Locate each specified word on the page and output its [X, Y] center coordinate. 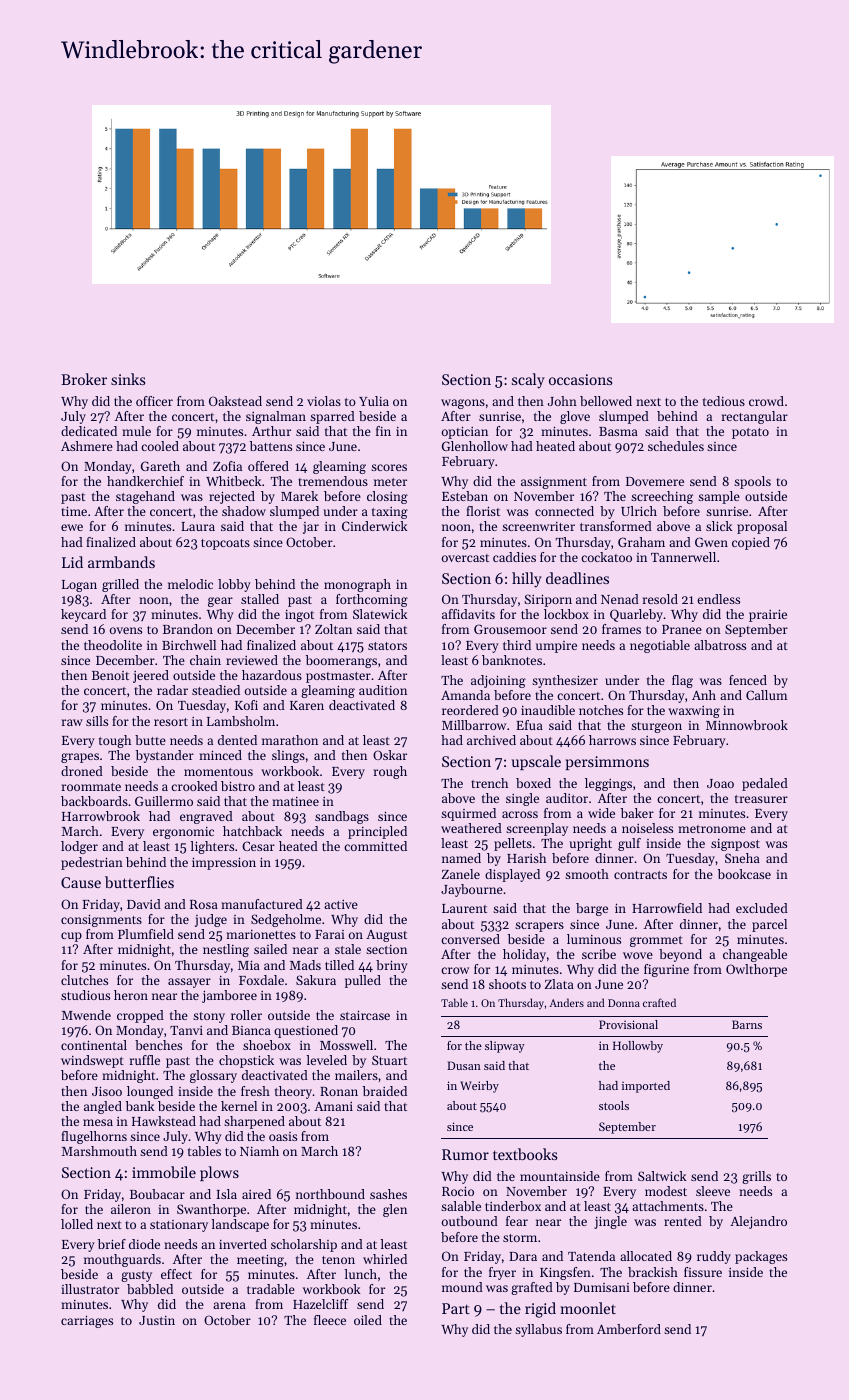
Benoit [110, 675]
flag [682, 681]
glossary [213, 1076]
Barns [747, 1024]
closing [387, 497]
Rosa [204, 904]
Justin [157, 1320]
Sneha [742, 858]
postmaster [338, 677]
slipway [505, 1047]
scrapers [539, 927]
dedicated [89, 431]
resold [660, 599]
